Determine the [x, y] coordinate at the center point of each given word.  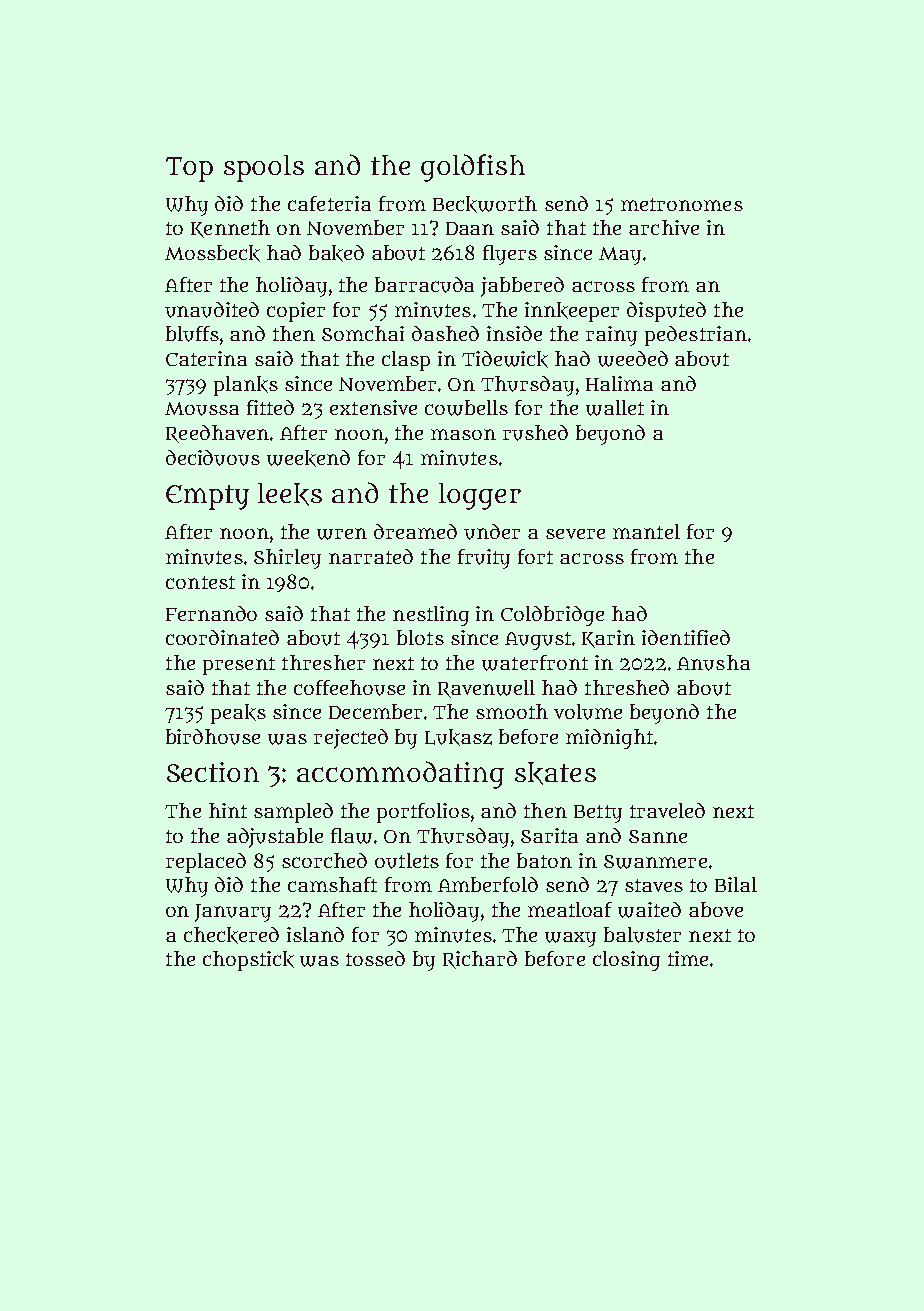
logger [480, 496]
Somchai [363, 333]
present [239, 666]
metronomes [682, 204]
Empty [207, 497]
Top [189, 169]
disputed [666, 312]
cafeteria [329, 203]
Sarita [549, 835]
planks [246, 386]
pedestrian [696, 336]
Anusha [713, 663]
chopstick [248, 961]
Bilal [736, 884]
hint [228, 810]
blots [420, 637]
